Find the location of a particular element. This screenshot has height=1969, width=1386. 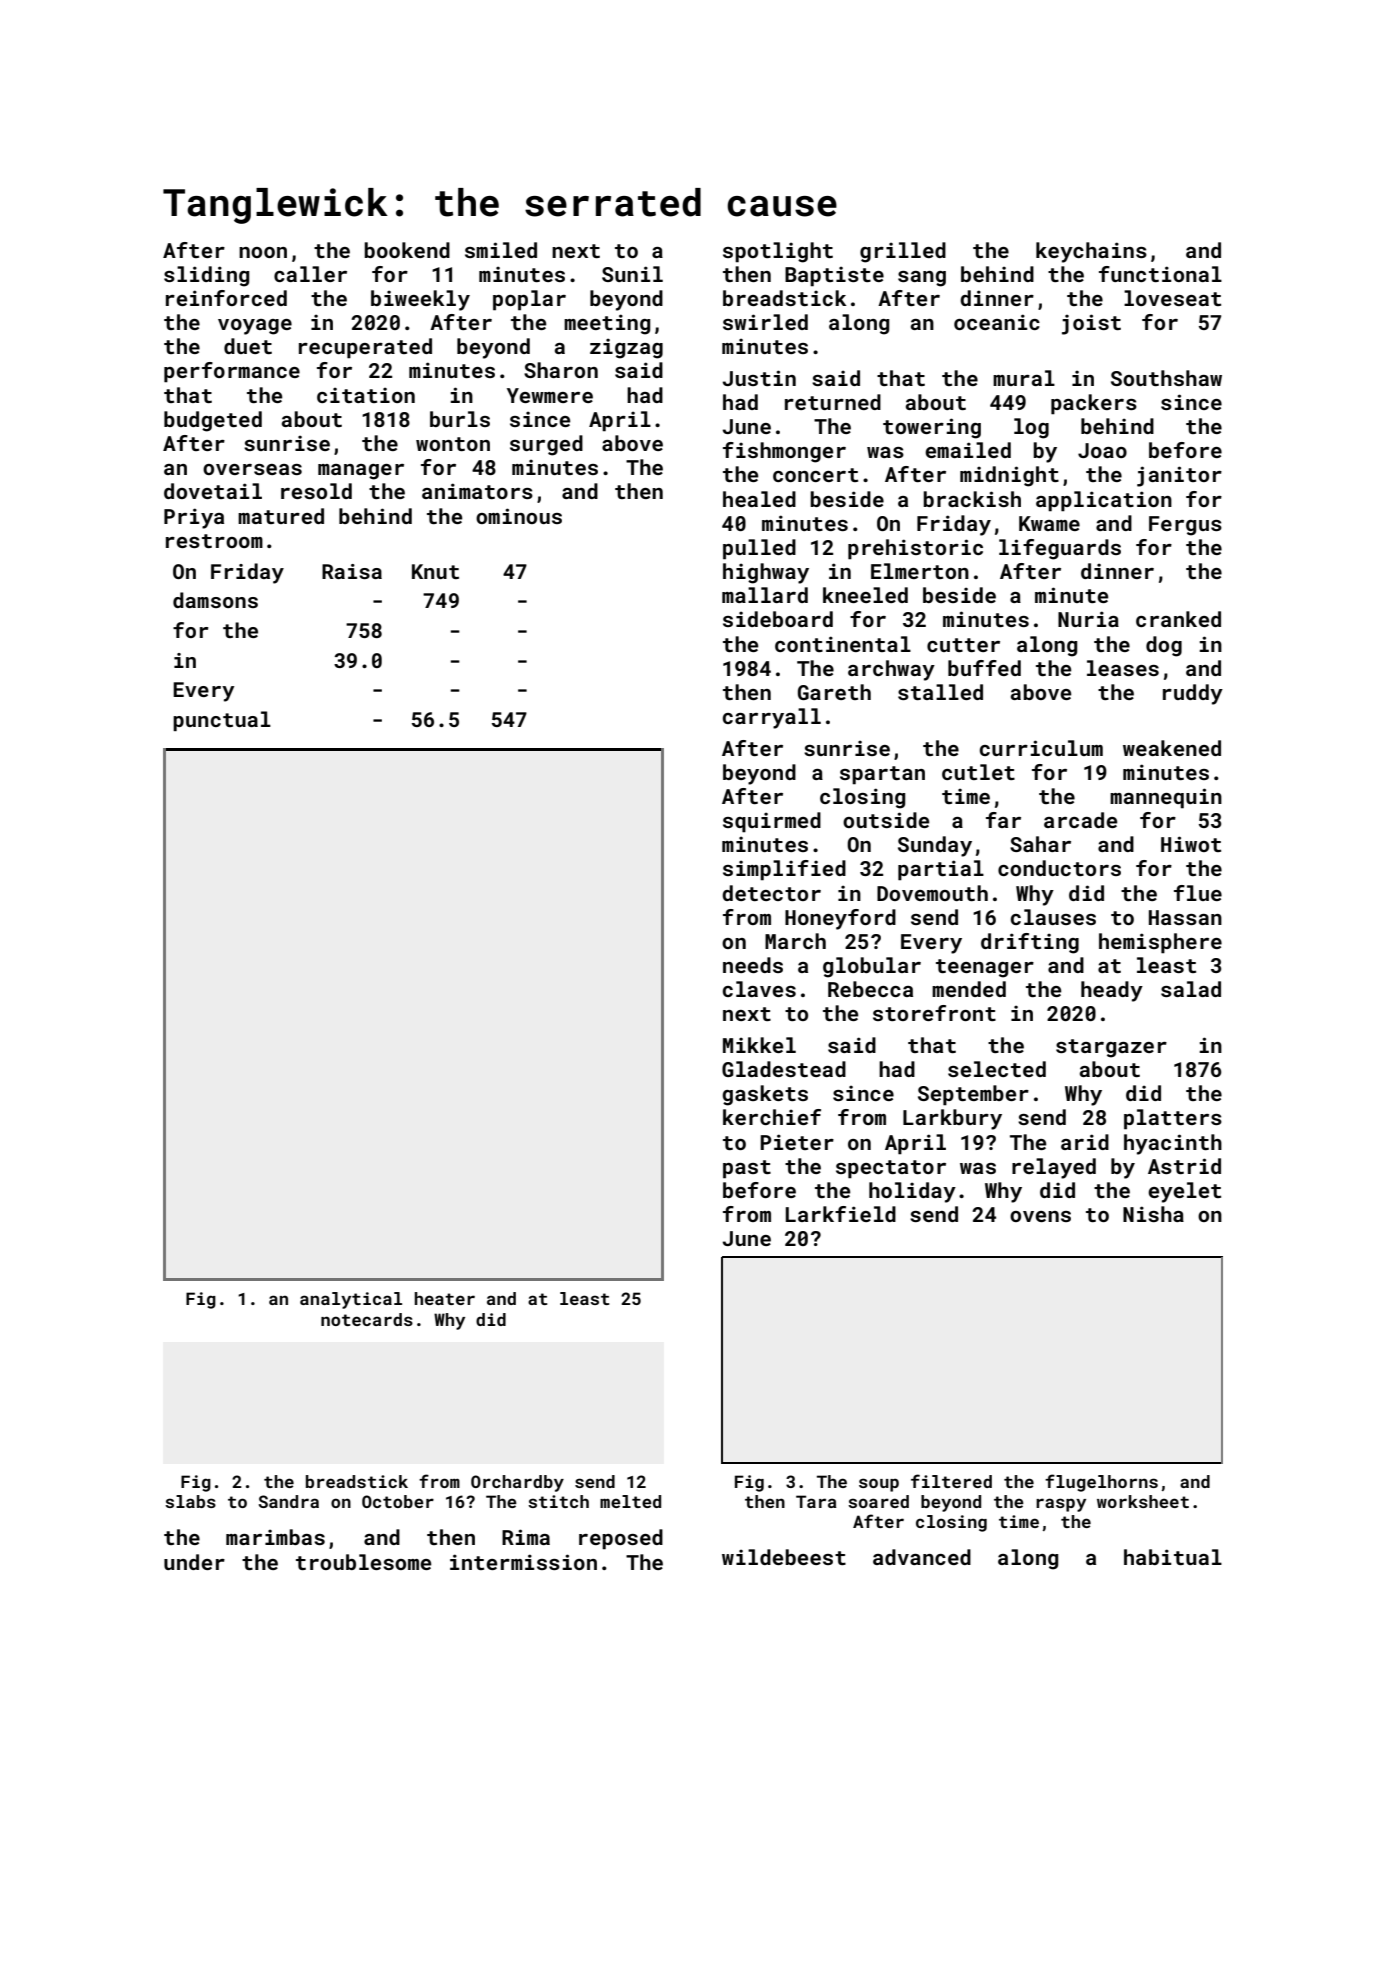

filtered is located at coordinates (951, 1481).
